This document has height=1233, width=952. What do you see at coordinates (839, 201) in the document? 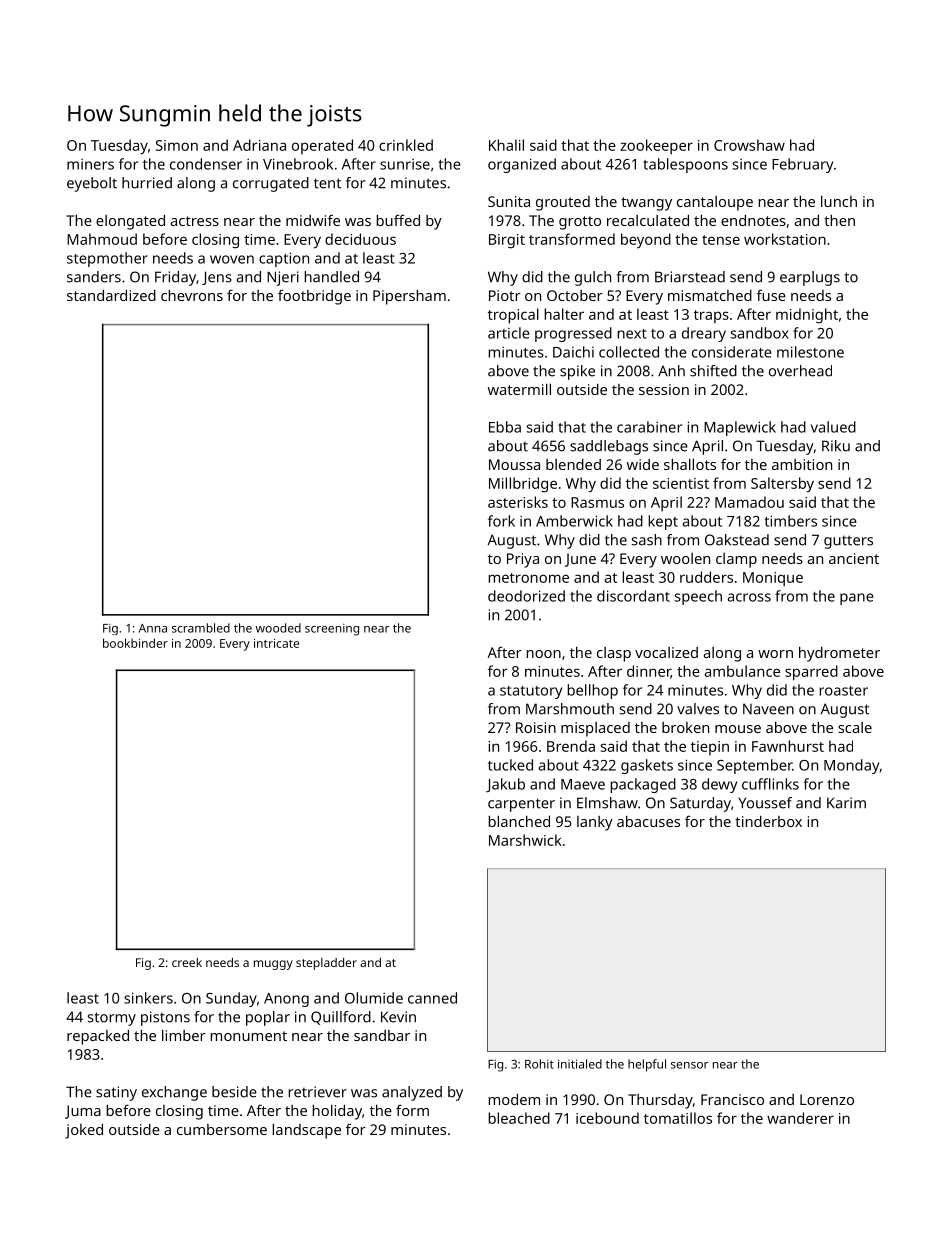
I see `lunch` at bounding box center [839, 201].
